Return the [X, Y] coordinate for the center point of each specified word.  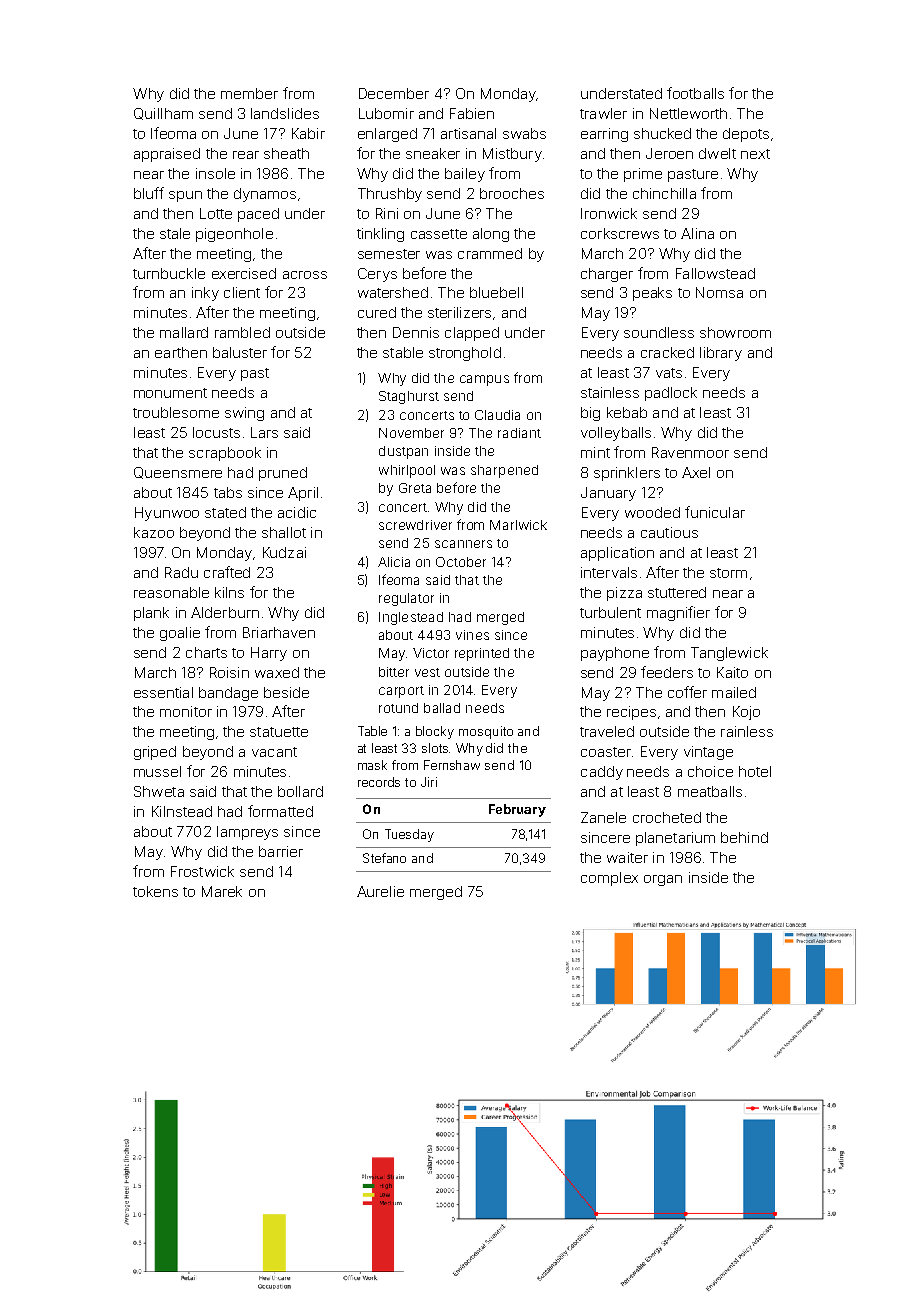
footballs [695, 93]
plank [151, 614]
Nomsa [719, 292]
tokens [155, 891]
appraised [167, 155]
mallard [184, 332]
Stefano [384, 858]
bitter [394, 672]
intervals [609, 572]
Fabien [472, 113]
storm [728, 573]
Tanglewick [729, 654]
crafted [227, 572]
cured [377, 312]
